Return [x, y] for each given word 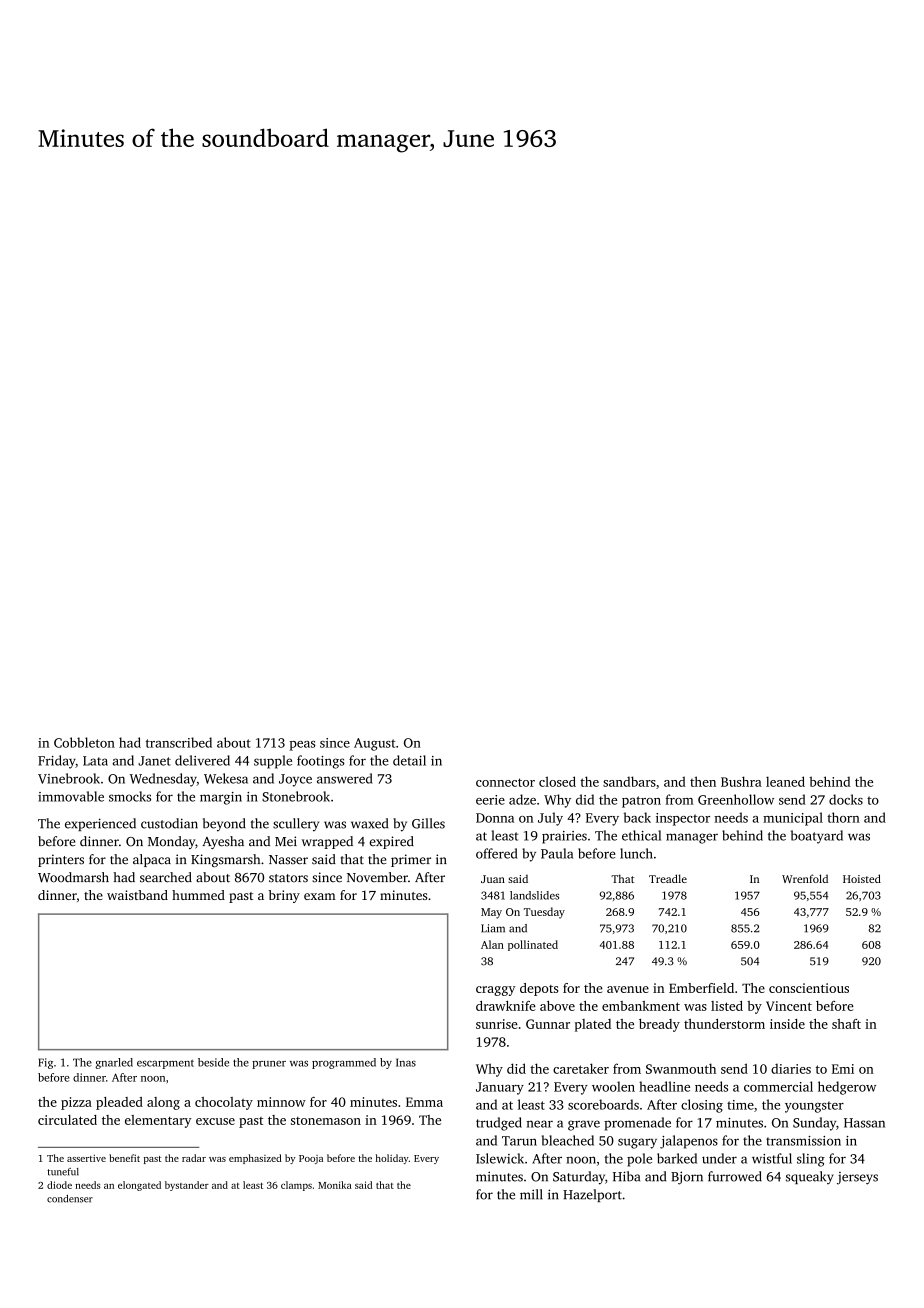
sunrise [497, 1024]
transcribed [179, 742]
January [500, 1088]
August [375, 744]
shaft [846, 1024]
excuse [215, 1121]
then [703, 781]
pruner [269, 1065]
